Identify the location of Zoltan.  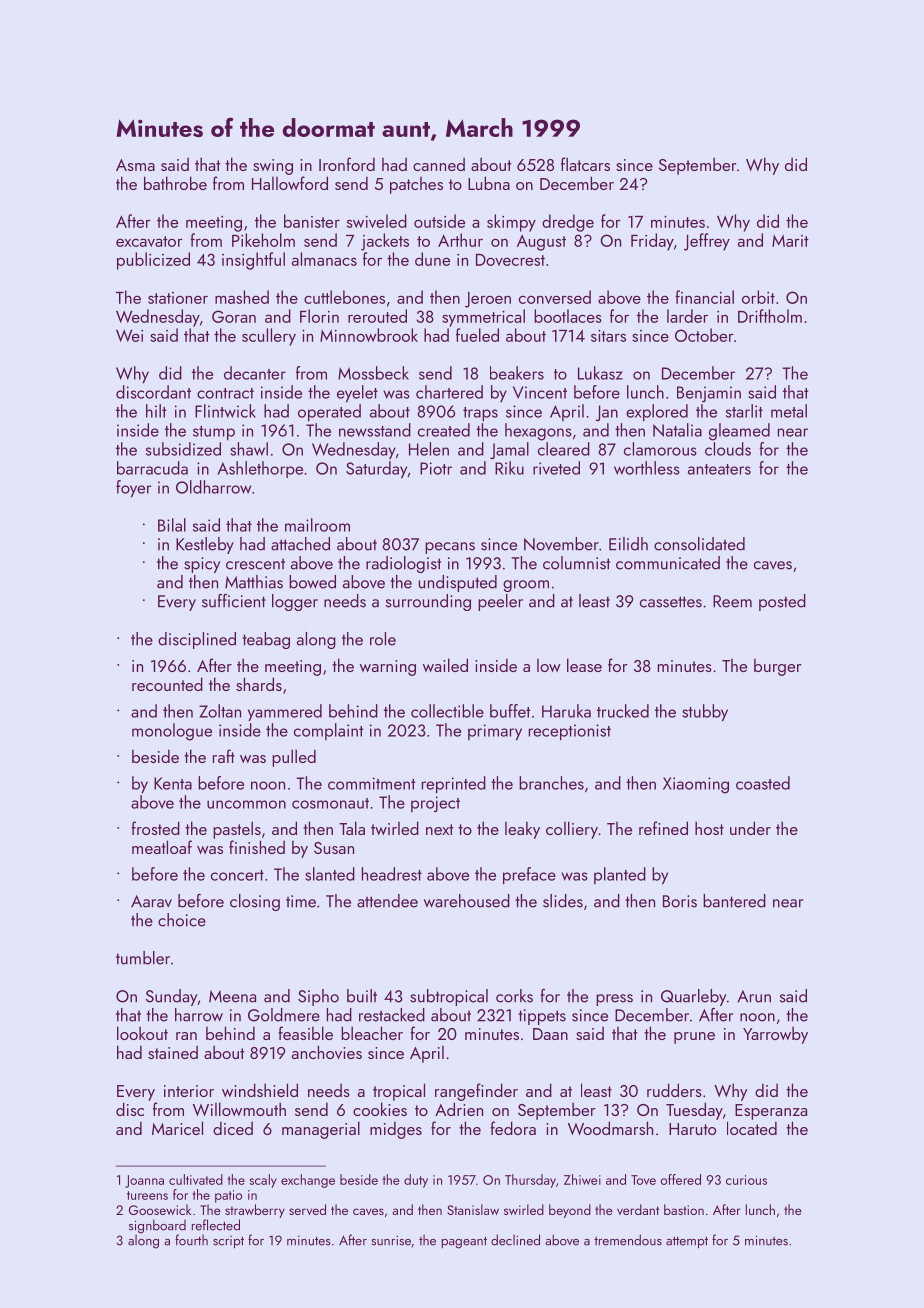
(220, 711).
